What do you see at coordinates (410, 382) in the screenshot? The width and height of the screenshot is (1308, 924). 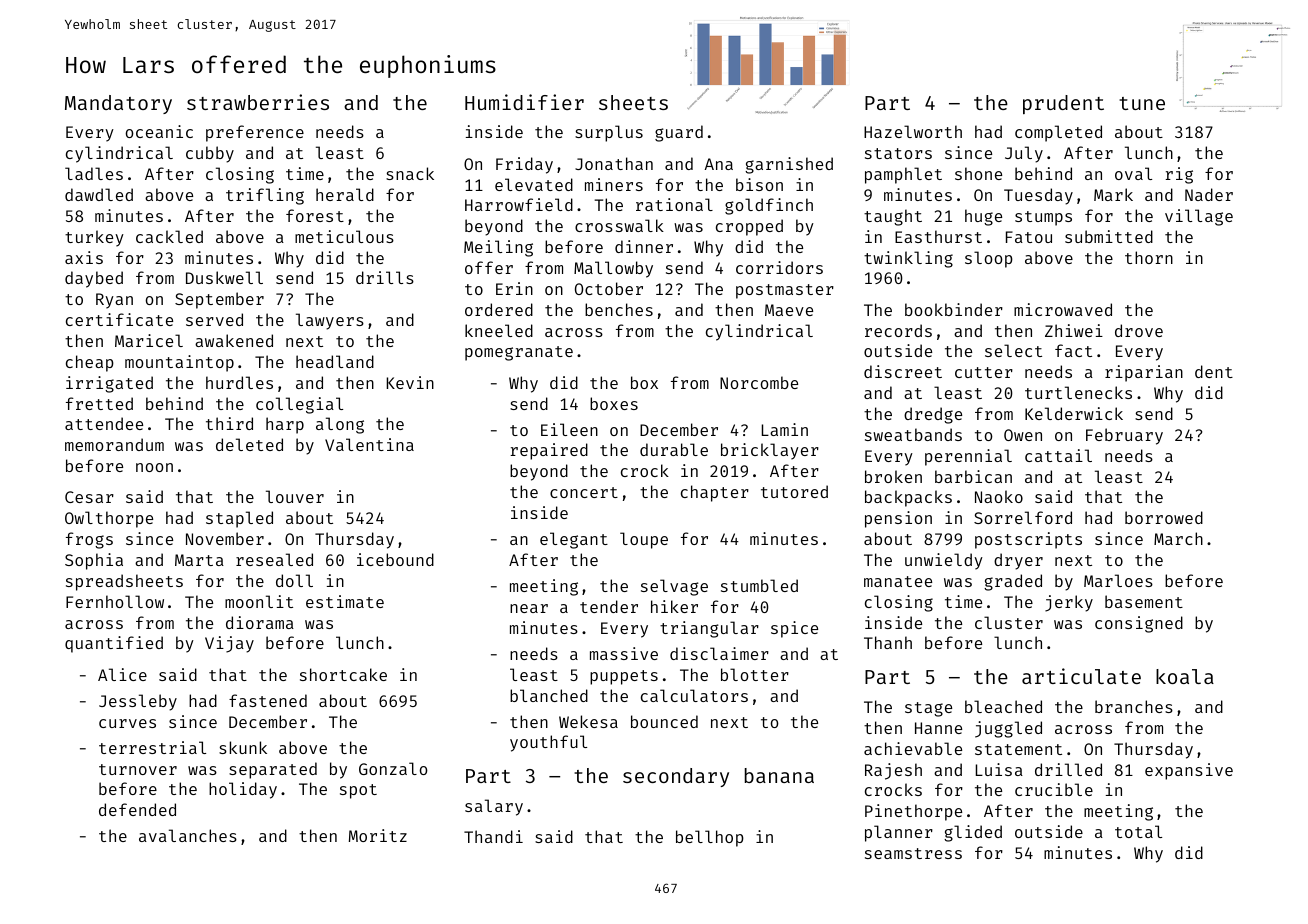 I see `Kevin` at bounding box center [410, 382].
